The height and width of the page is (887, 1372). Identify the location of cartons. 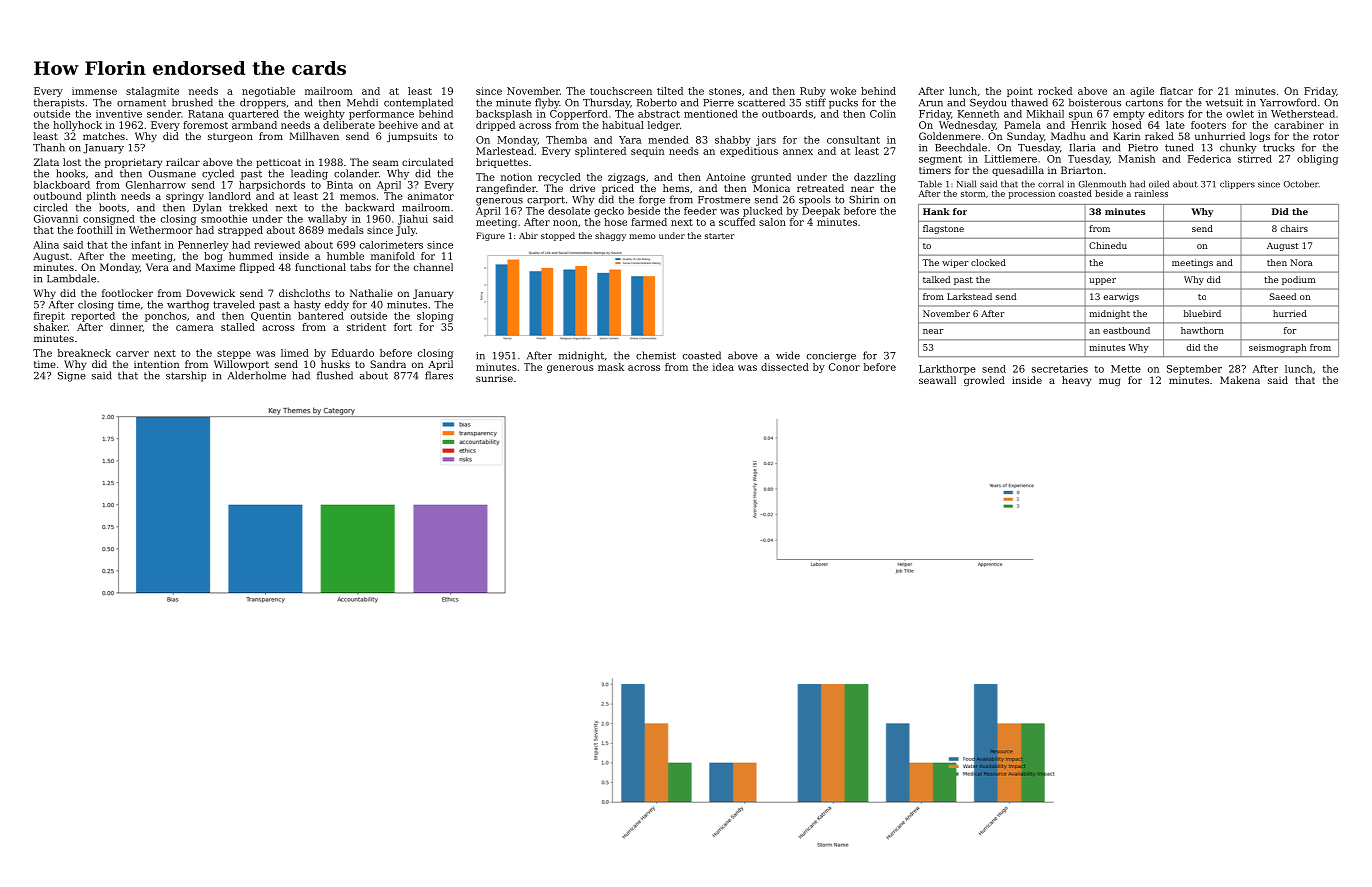
(1144, 103).
